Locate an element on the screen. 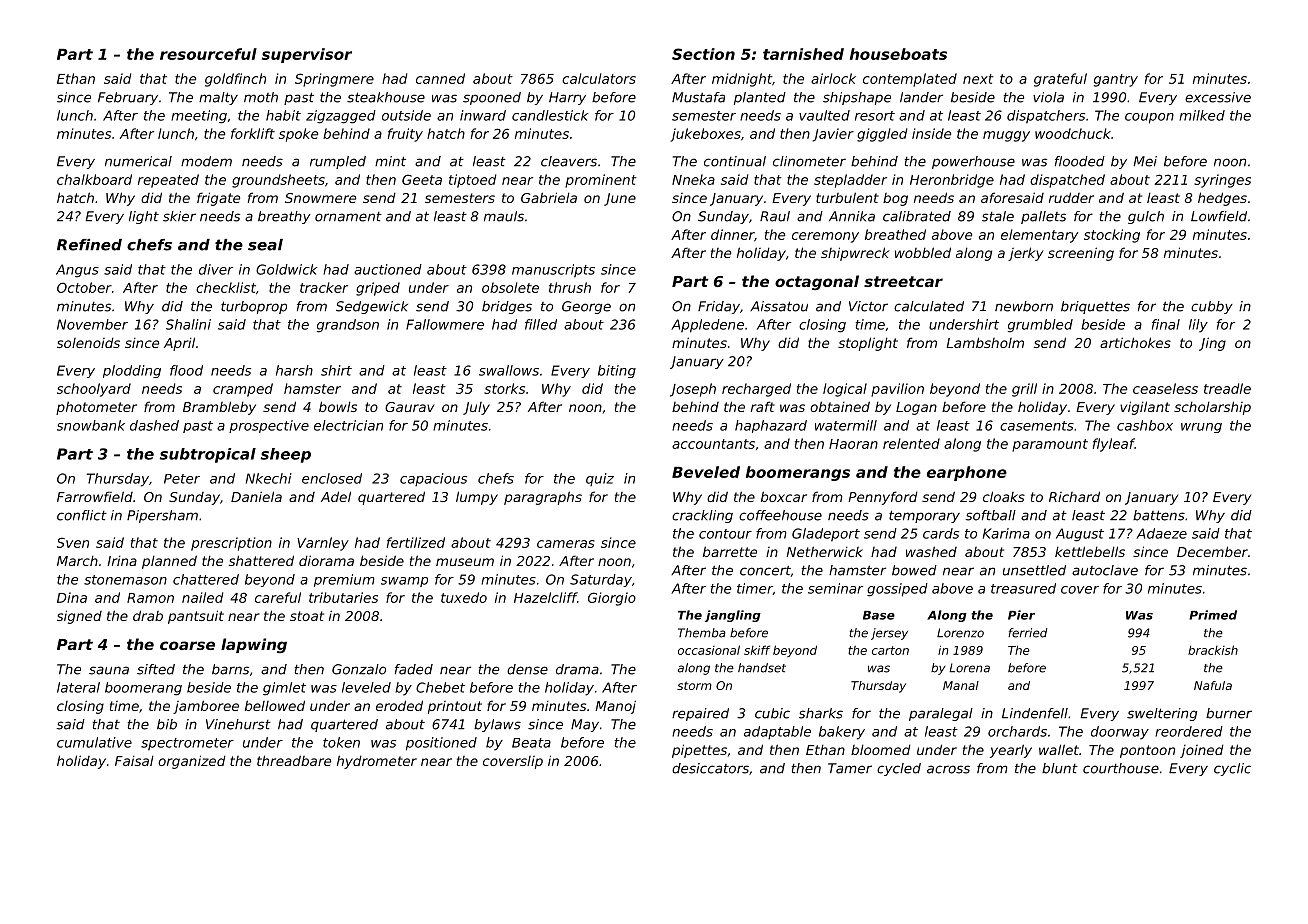  Gonzalo is located at coordinates (359, 669).
